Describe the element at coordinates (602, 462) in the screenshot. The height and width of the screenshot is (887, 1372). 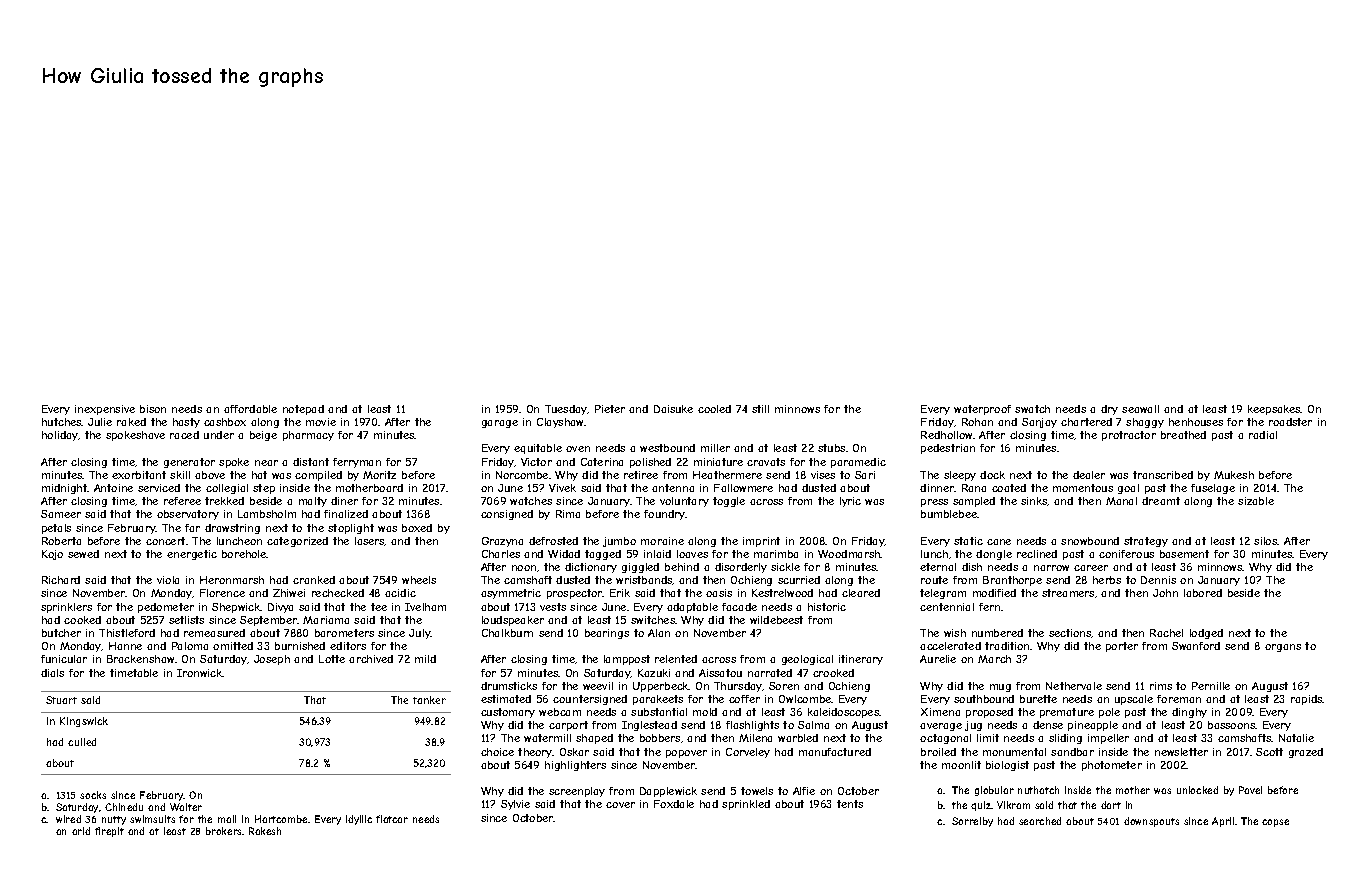
I see `Caterina` at that location.
